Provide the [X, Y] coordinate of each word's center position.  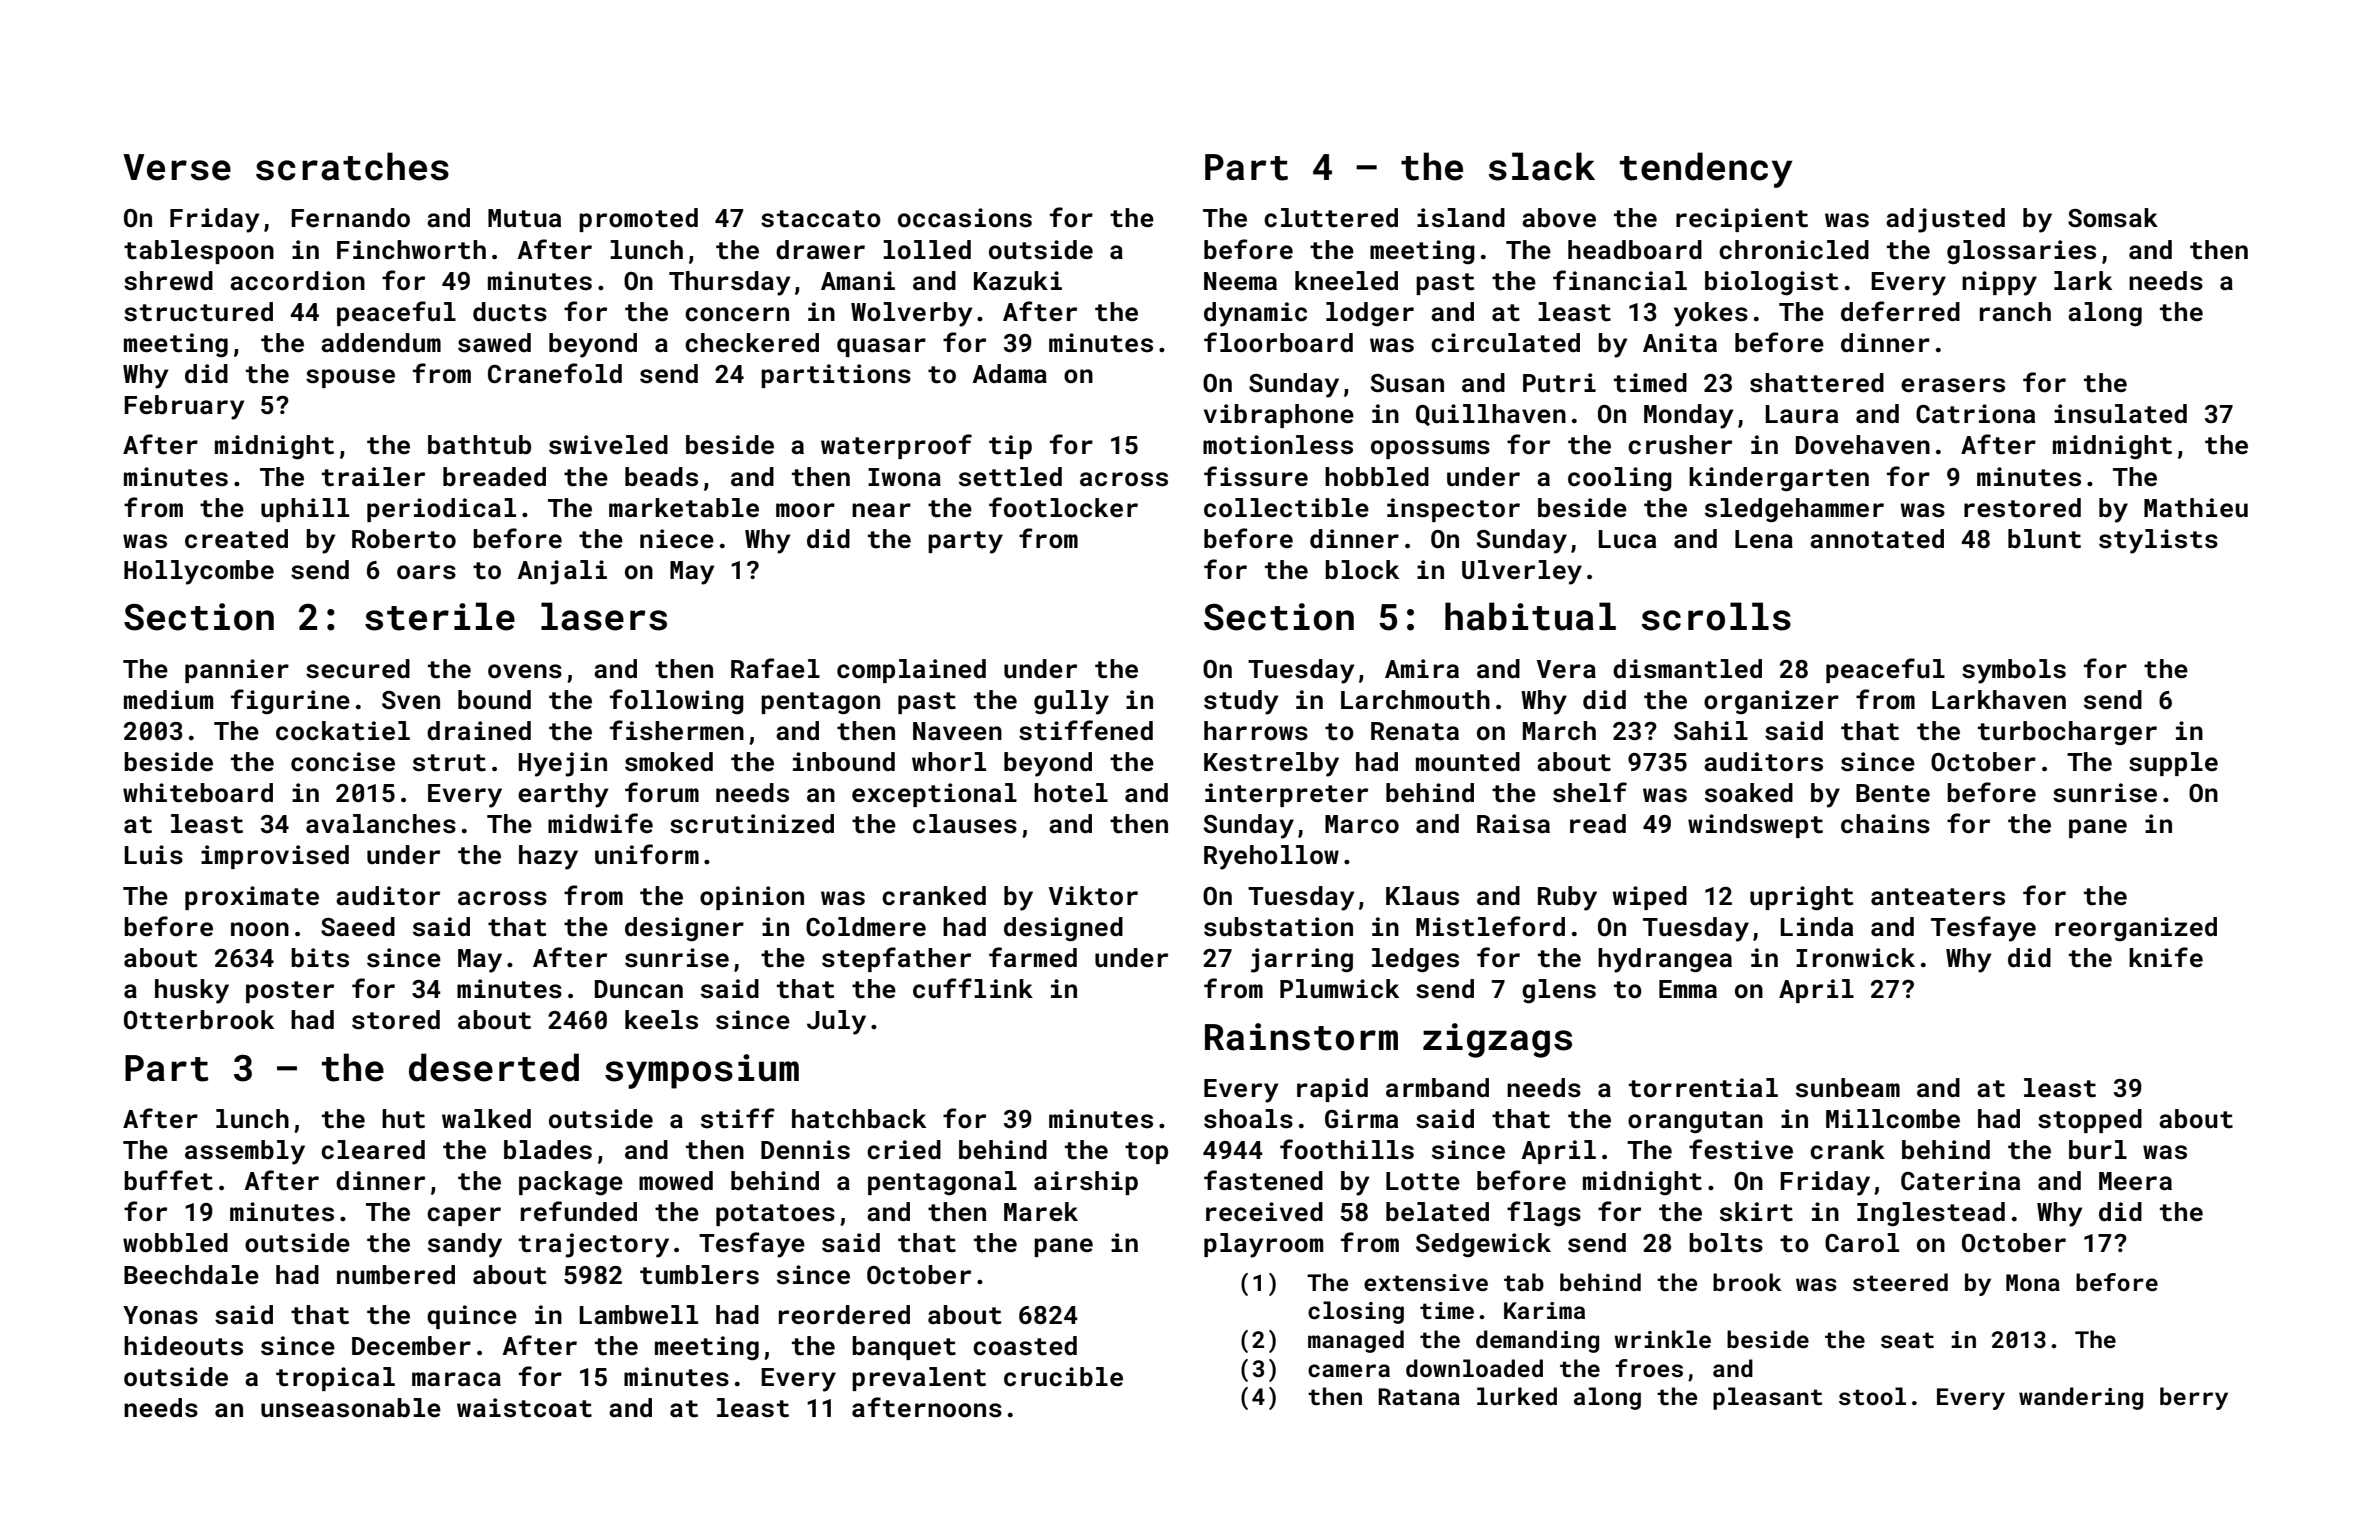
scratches [352, 166]
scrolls [1716, 616]
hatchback [859, 1119]
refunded [579, 1211]
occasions [965, 218]
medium [168, 700]
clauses [965, 824]
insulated [2120, 414]
